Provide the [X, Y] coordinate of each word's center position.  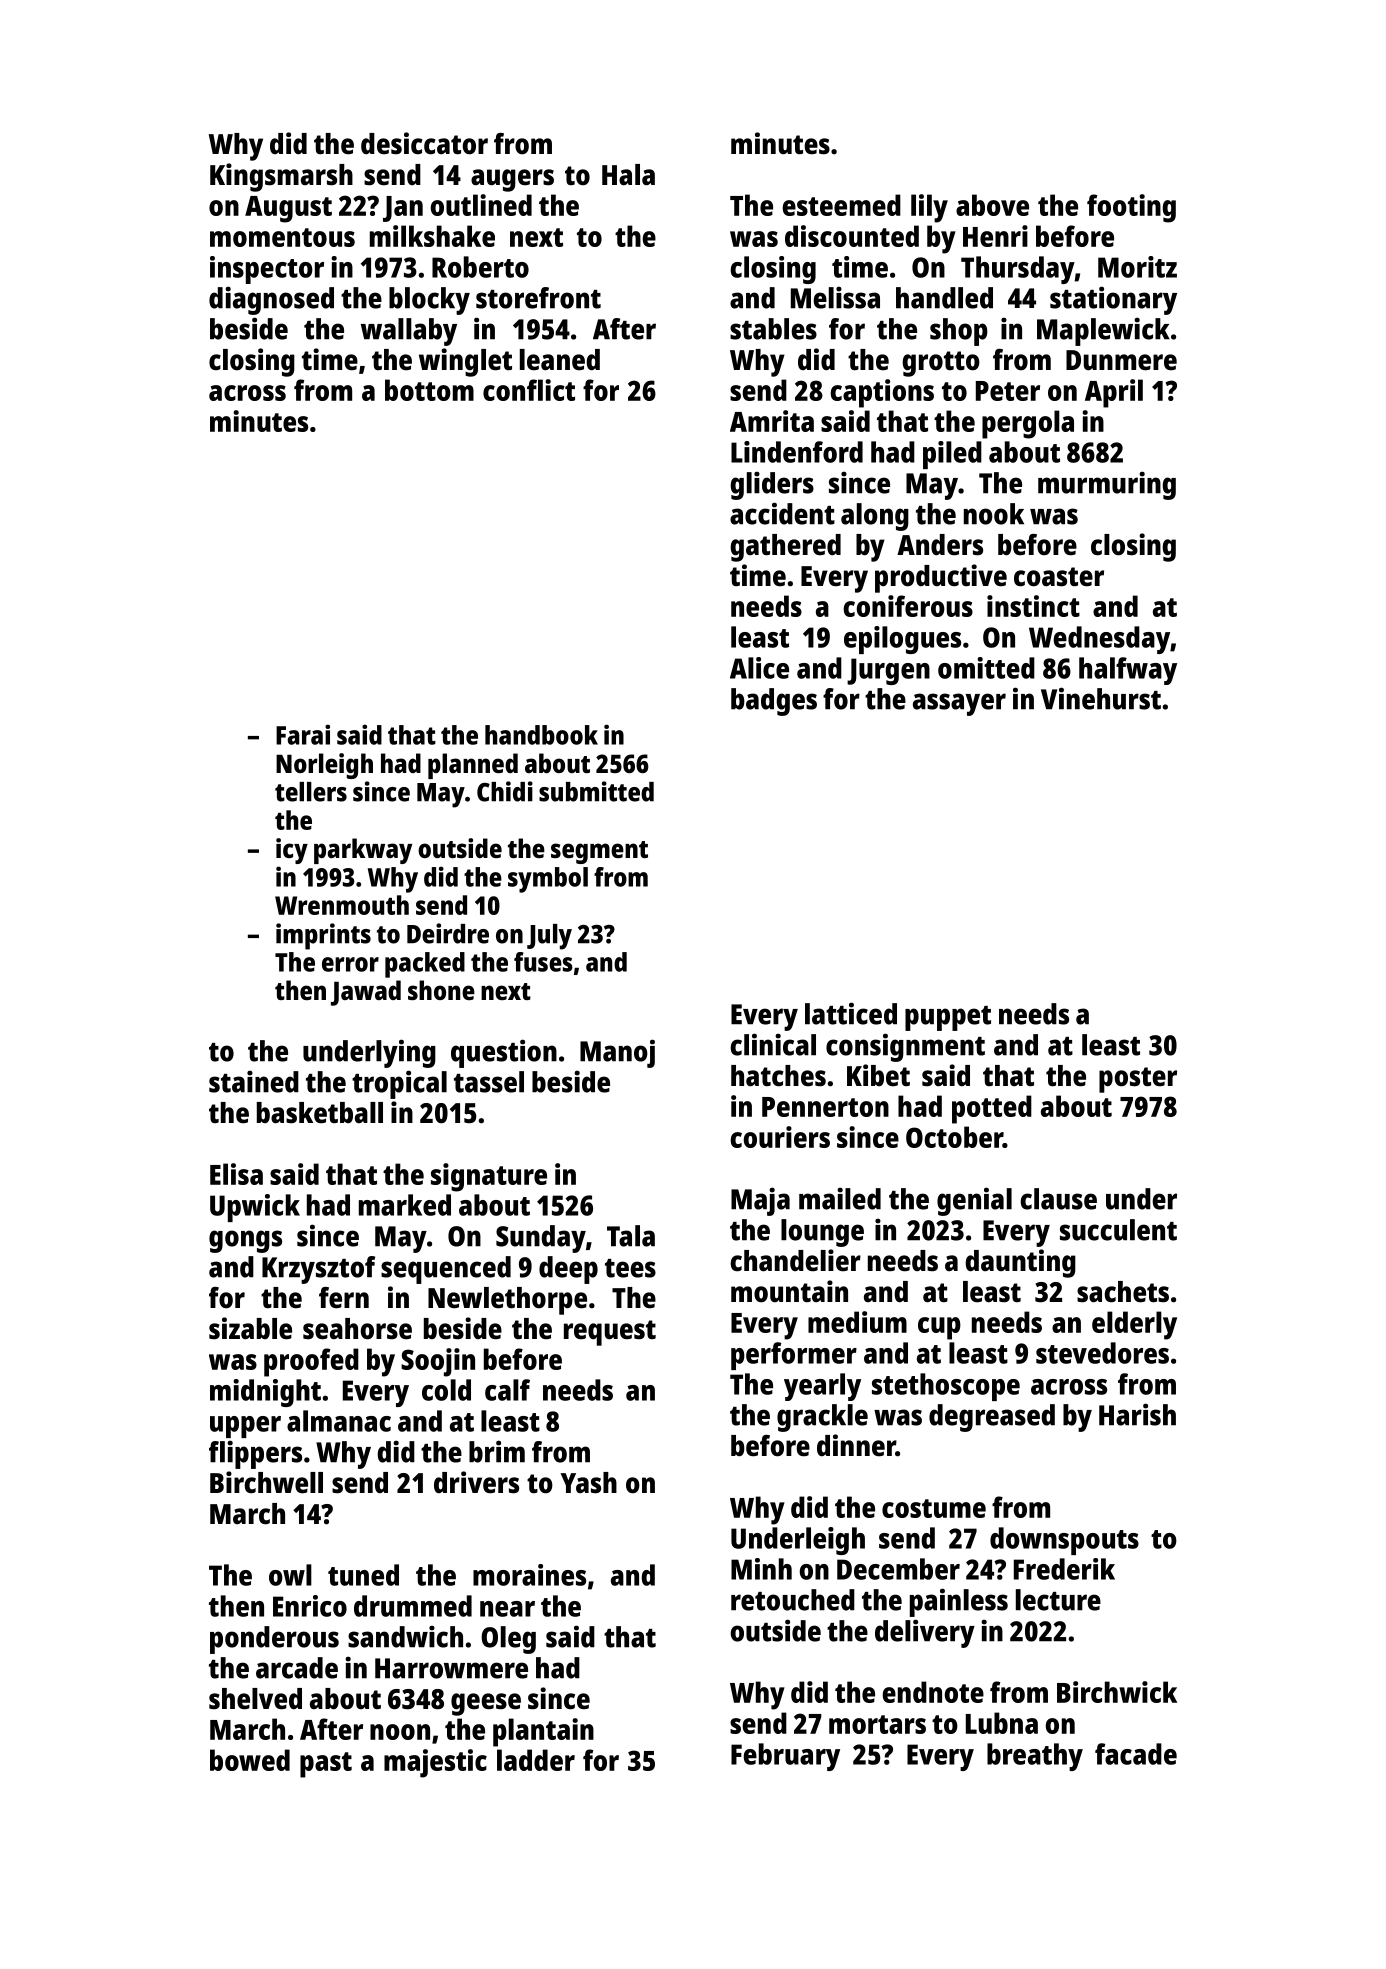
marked [405, 1205]
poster [1138, 1080]
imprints [323, 936]
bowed [250, 1760]
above [992, 205]
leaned [560, 360]
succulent [1118, 1230]
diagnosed [271, 300]
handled [944, 298]
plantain [543, 1732]
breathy [1035, 1757]
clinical [773, 1044]
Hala [628, 175]
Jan [403, 209]
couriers [780, 1137]
